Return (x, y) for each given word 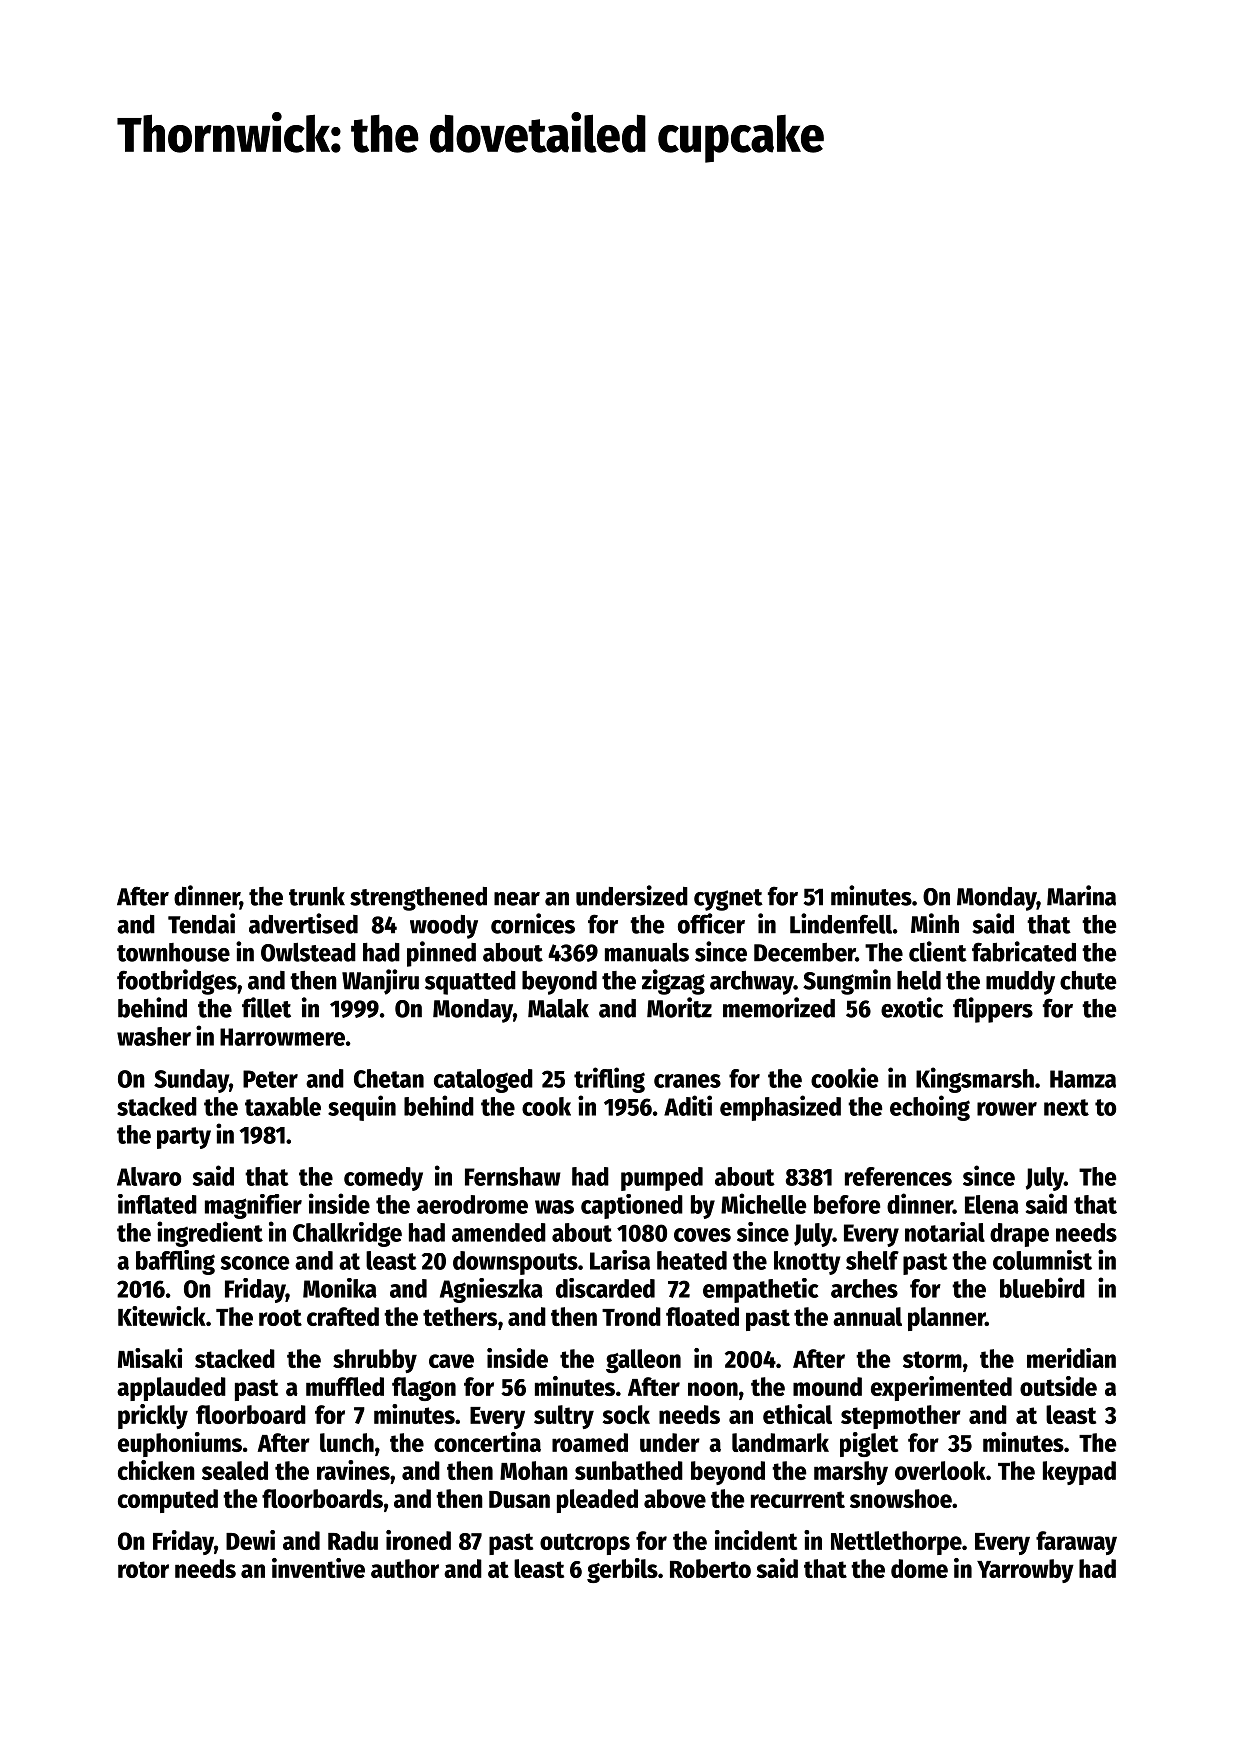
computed (168, 1501)
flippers (993, 1010)
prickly (153, 1416)
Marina (1081, 895)
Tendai (201, 923)
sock (626, 1414)
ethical (797, 1414)
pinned (441, 954)
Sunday (191, 1081)
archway (752, 983)
